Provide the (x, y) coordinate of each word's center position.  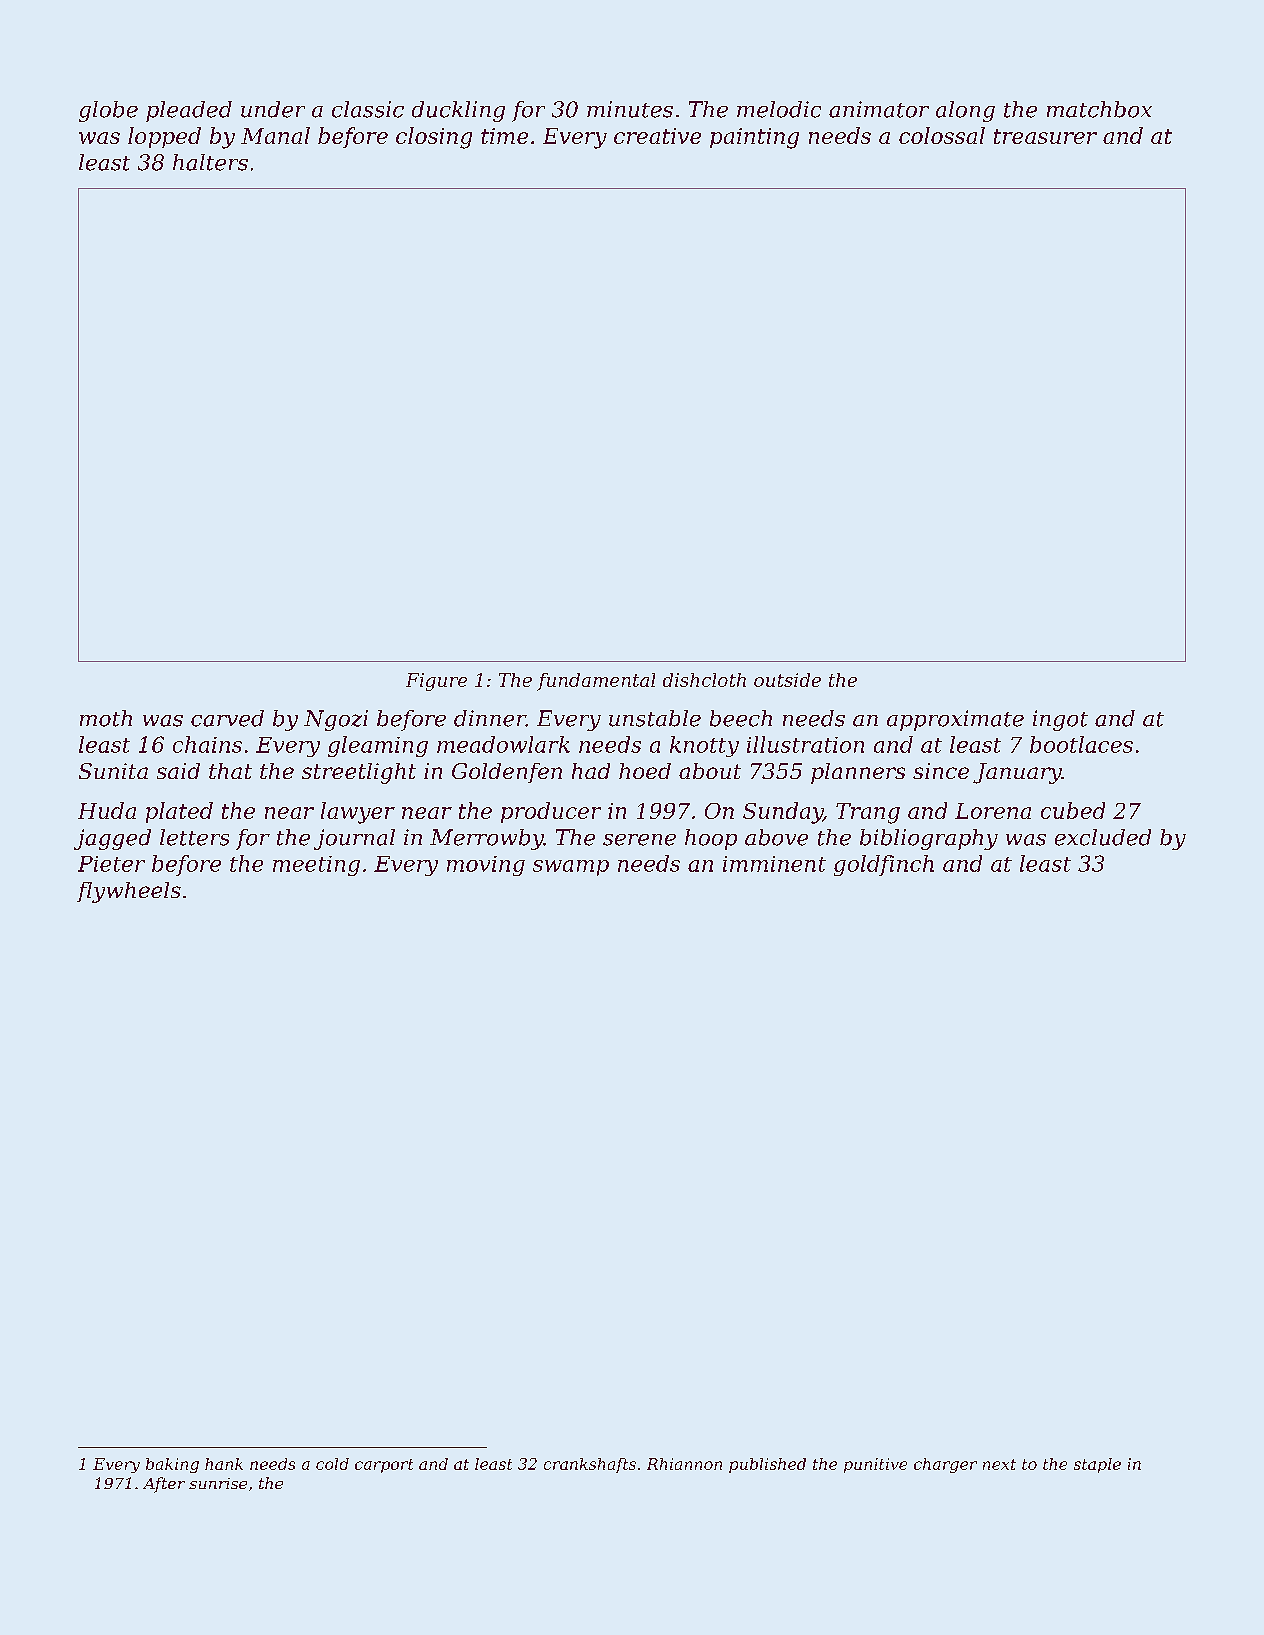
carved (227, 718)
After (164, 1485)
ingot (1060, 720)
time (504, 136)
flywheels (129, 892)
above (776, 837)
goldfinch (884, 865)
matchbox (1099, 109)
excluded (1103, 837)
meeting (316, 866)
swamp (571, 868)
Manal (275, 135)
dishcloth (704, 680)
